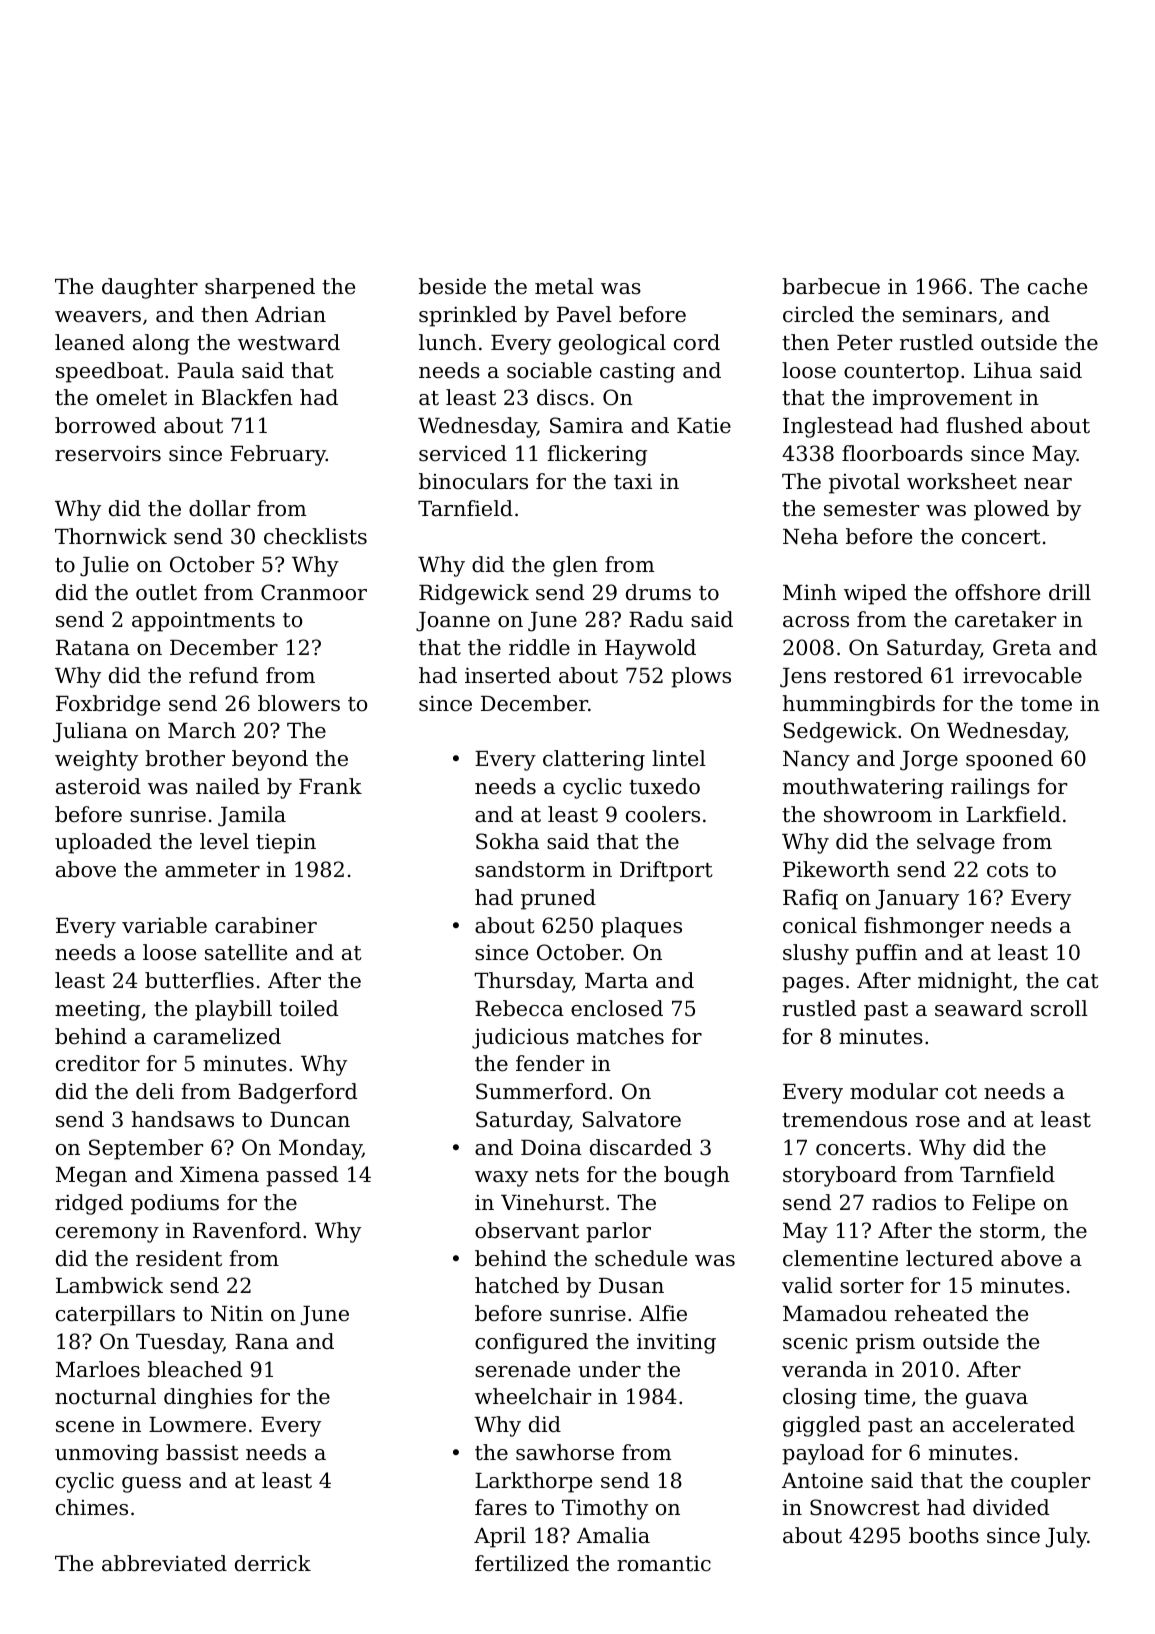 The height and width of the document is (1634, 1155). Describe the element at coordinates (831, 286) in the document. I see `barbecue` at that location.
